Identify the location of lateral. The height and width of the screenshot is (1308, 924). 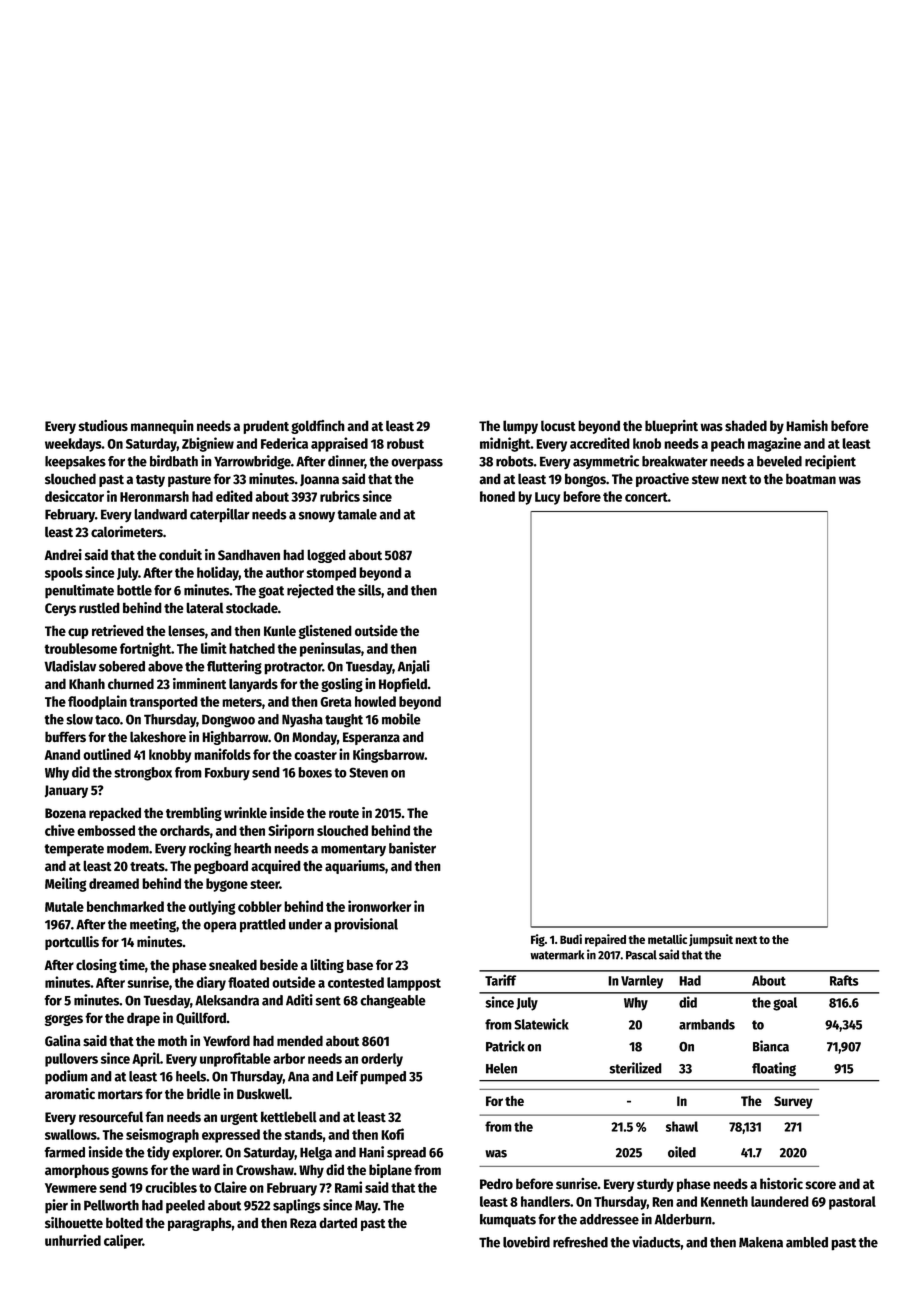
(205, 608).
